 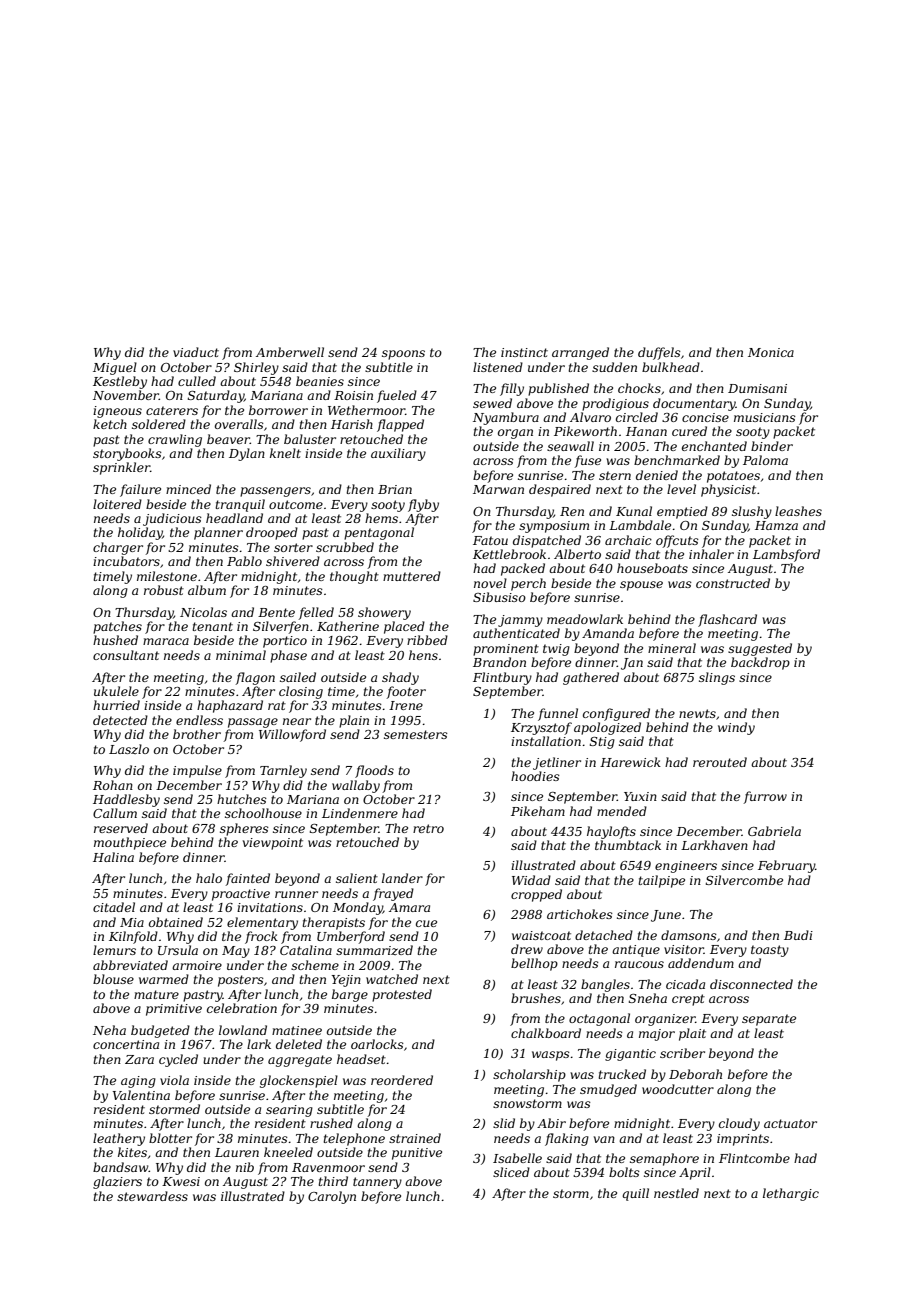 I want to click on warmed, so click(x=164, y=979).
